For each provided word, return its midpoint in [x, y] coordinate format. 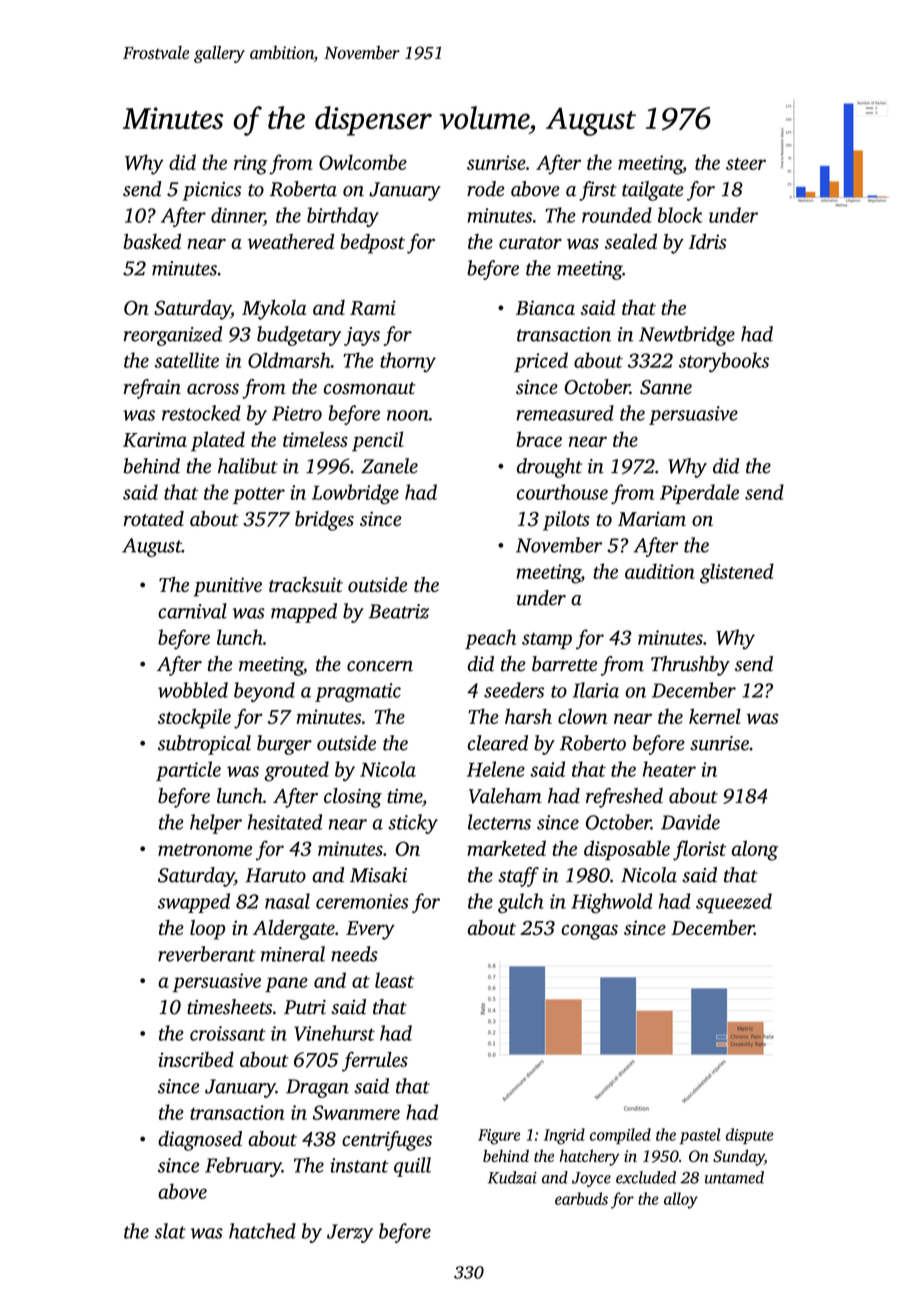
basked [152, 241]
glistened [737, 573]
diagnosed [200, 1141]
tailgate [653, 191]
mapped [304, 613]
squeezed [734, 903]
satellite [187, 360]
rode [485, 189]
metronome [205, 850]
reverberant [207, 954]
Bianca [545, 307]
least [394, 980]
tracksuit [306, 584]
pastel [699, 1136]
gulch [521, 903]
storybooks [724, 362]
